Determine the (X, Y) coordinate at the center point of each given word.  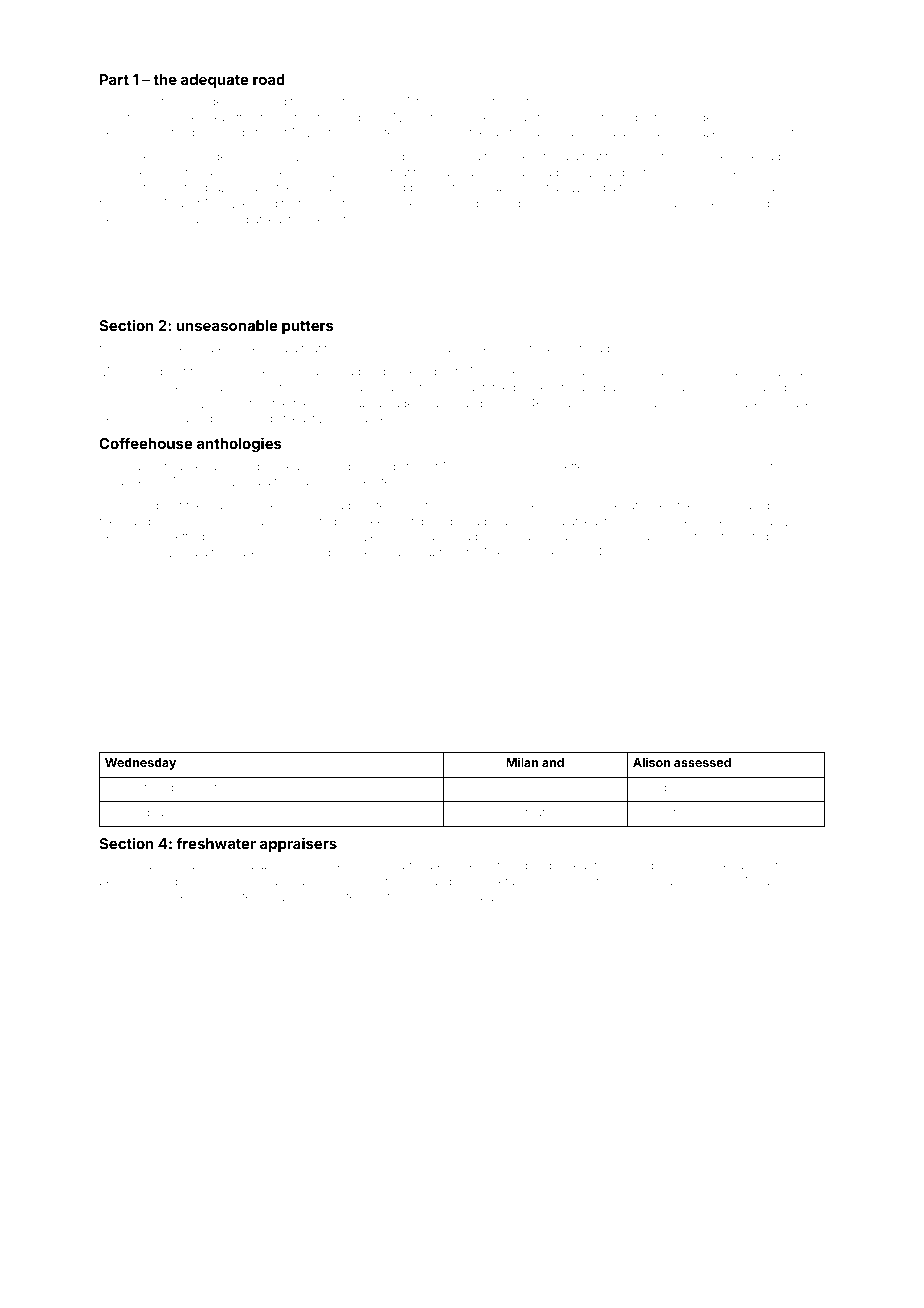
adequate (215, 81)
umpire (729, 103)
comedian (643, 865)
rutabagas (595, 350)
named (385, 737)
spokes (511, 373)
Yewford (127, 812)
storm (470, 102)
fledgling (192, 388)
